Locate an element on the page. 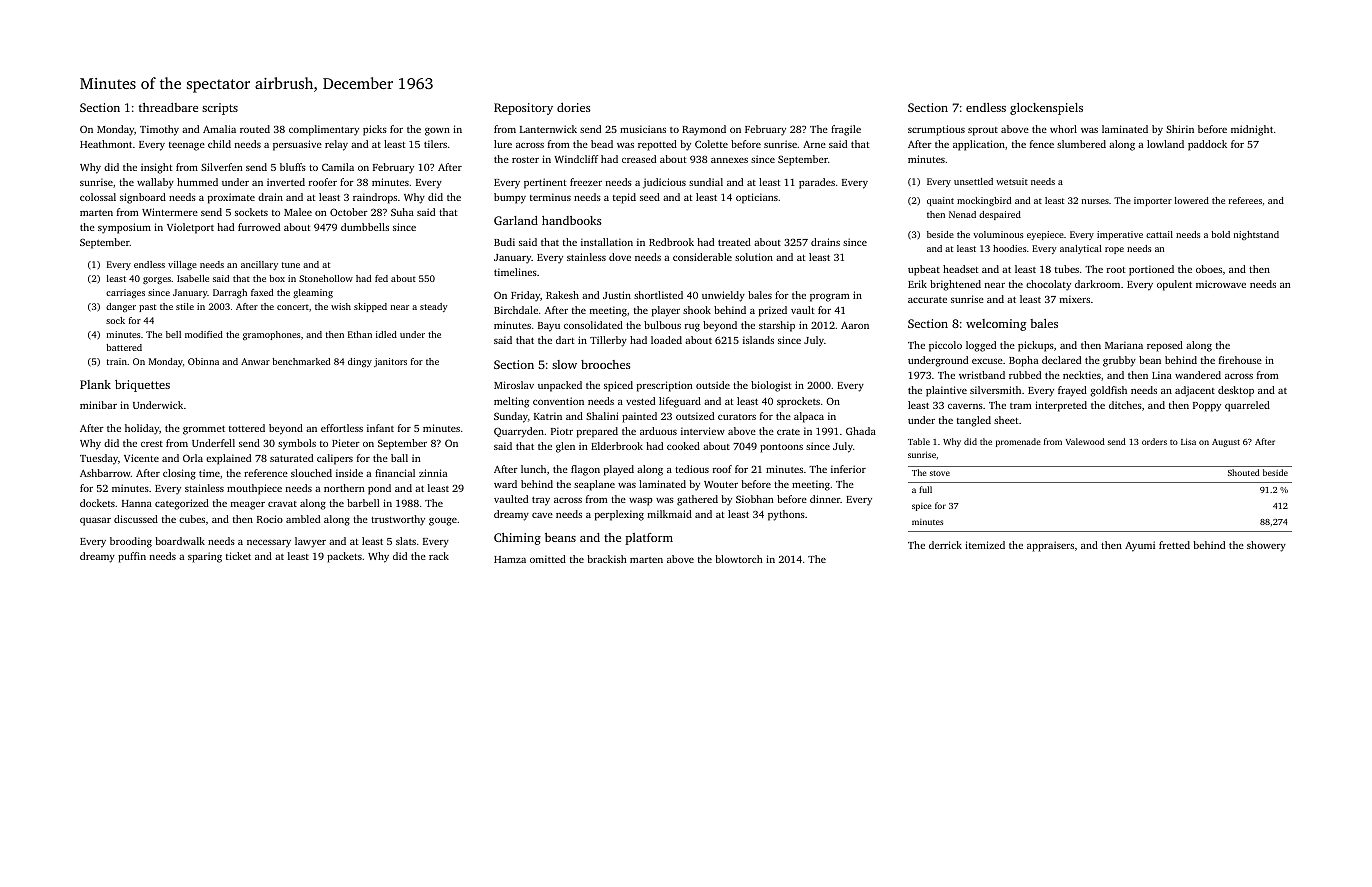  midnight is located at coordinates (1252, 130).
